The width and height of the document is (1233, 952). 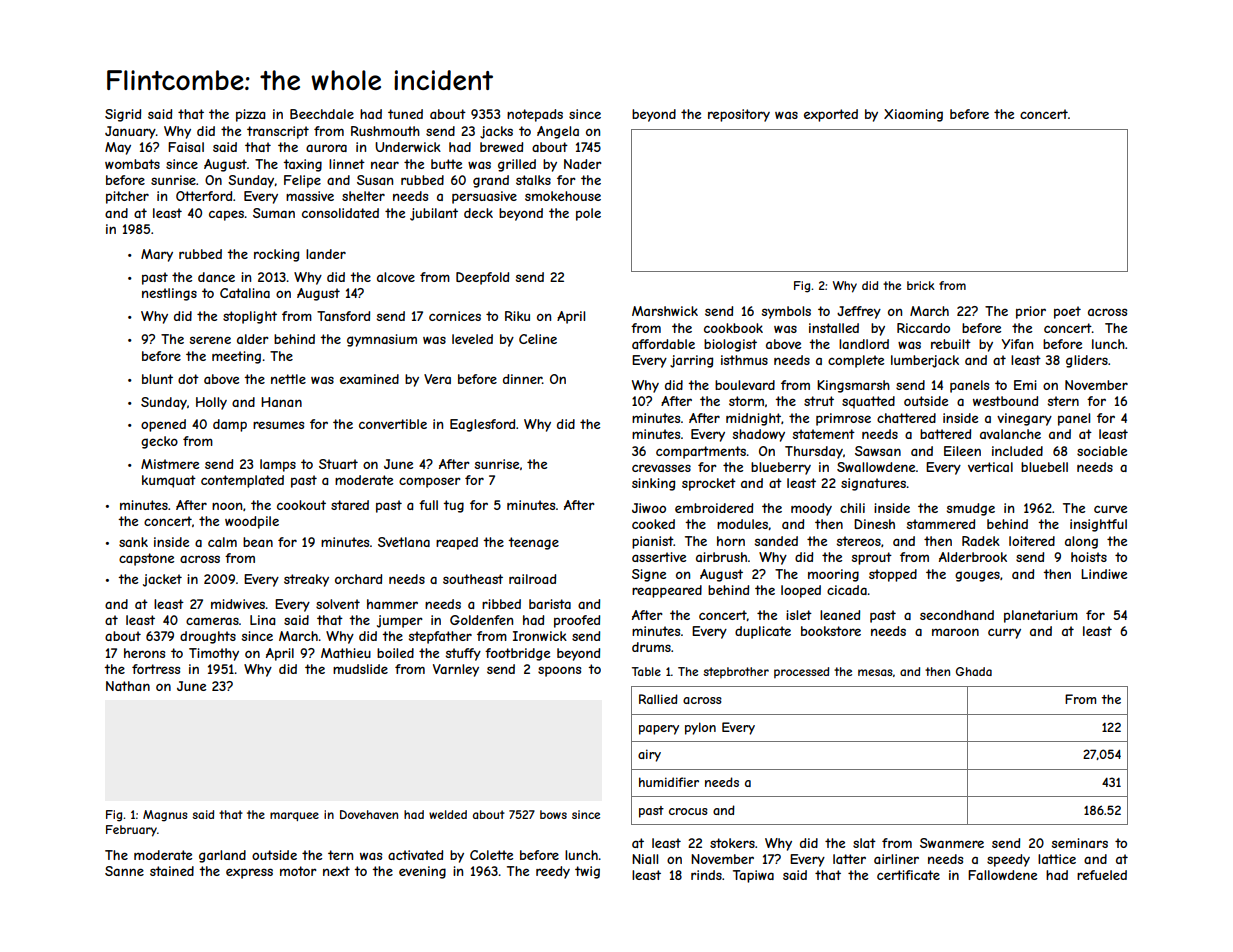 What do you see at coordinates (1032, 541) in the document?
I see `loitered` at bounding box center [1032, 541].
